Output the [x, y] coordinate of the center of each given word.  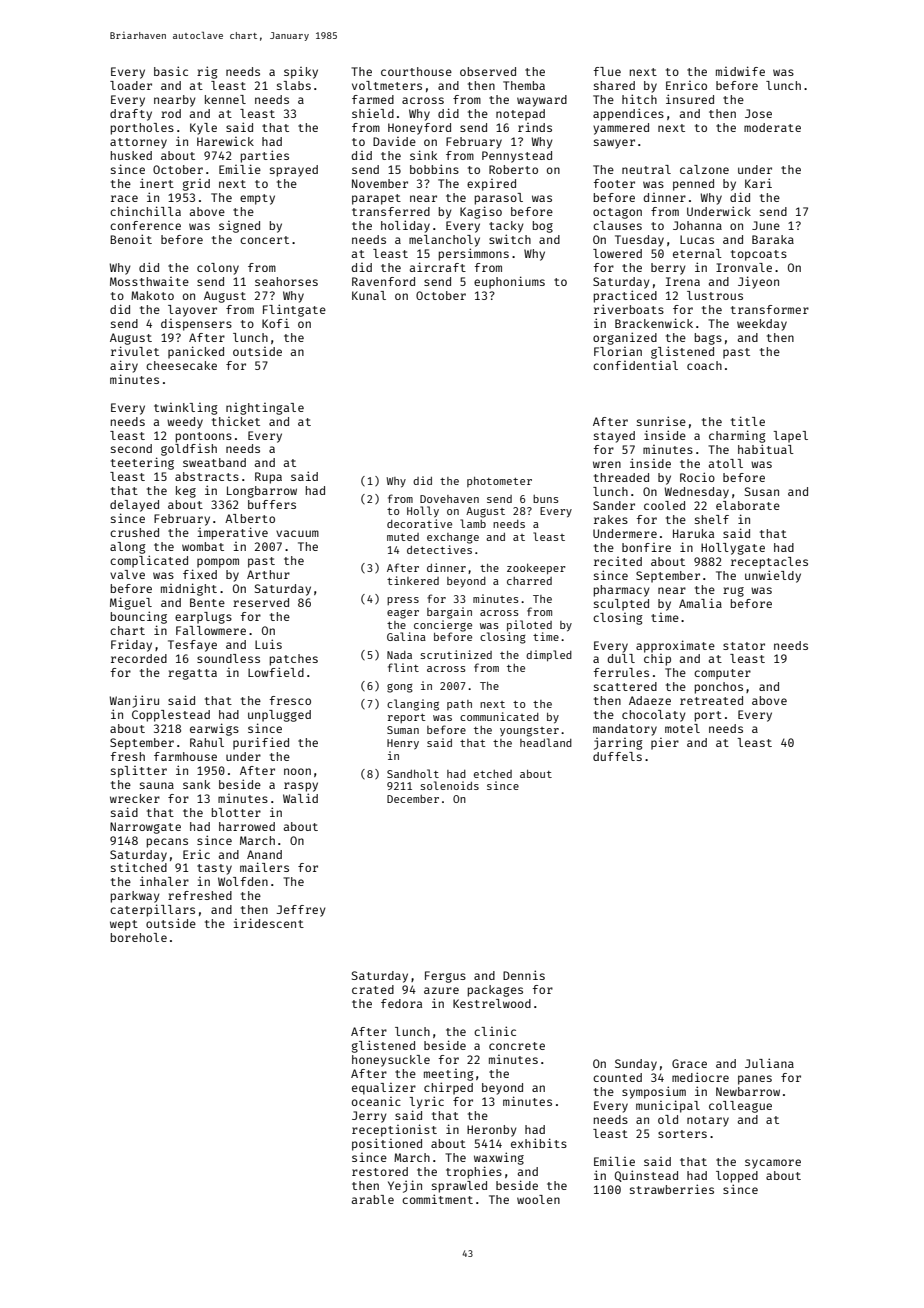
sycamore [773, 1164]
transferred [391, 211]
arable [373, 1199]
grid [196, 185]
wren [607, 464]
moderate [772, 127]
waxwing [499, 1158]
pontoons [204, 437]
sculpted [621, 605]
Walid [300, 798]
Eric [196, 854]
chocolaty [654, 716]
